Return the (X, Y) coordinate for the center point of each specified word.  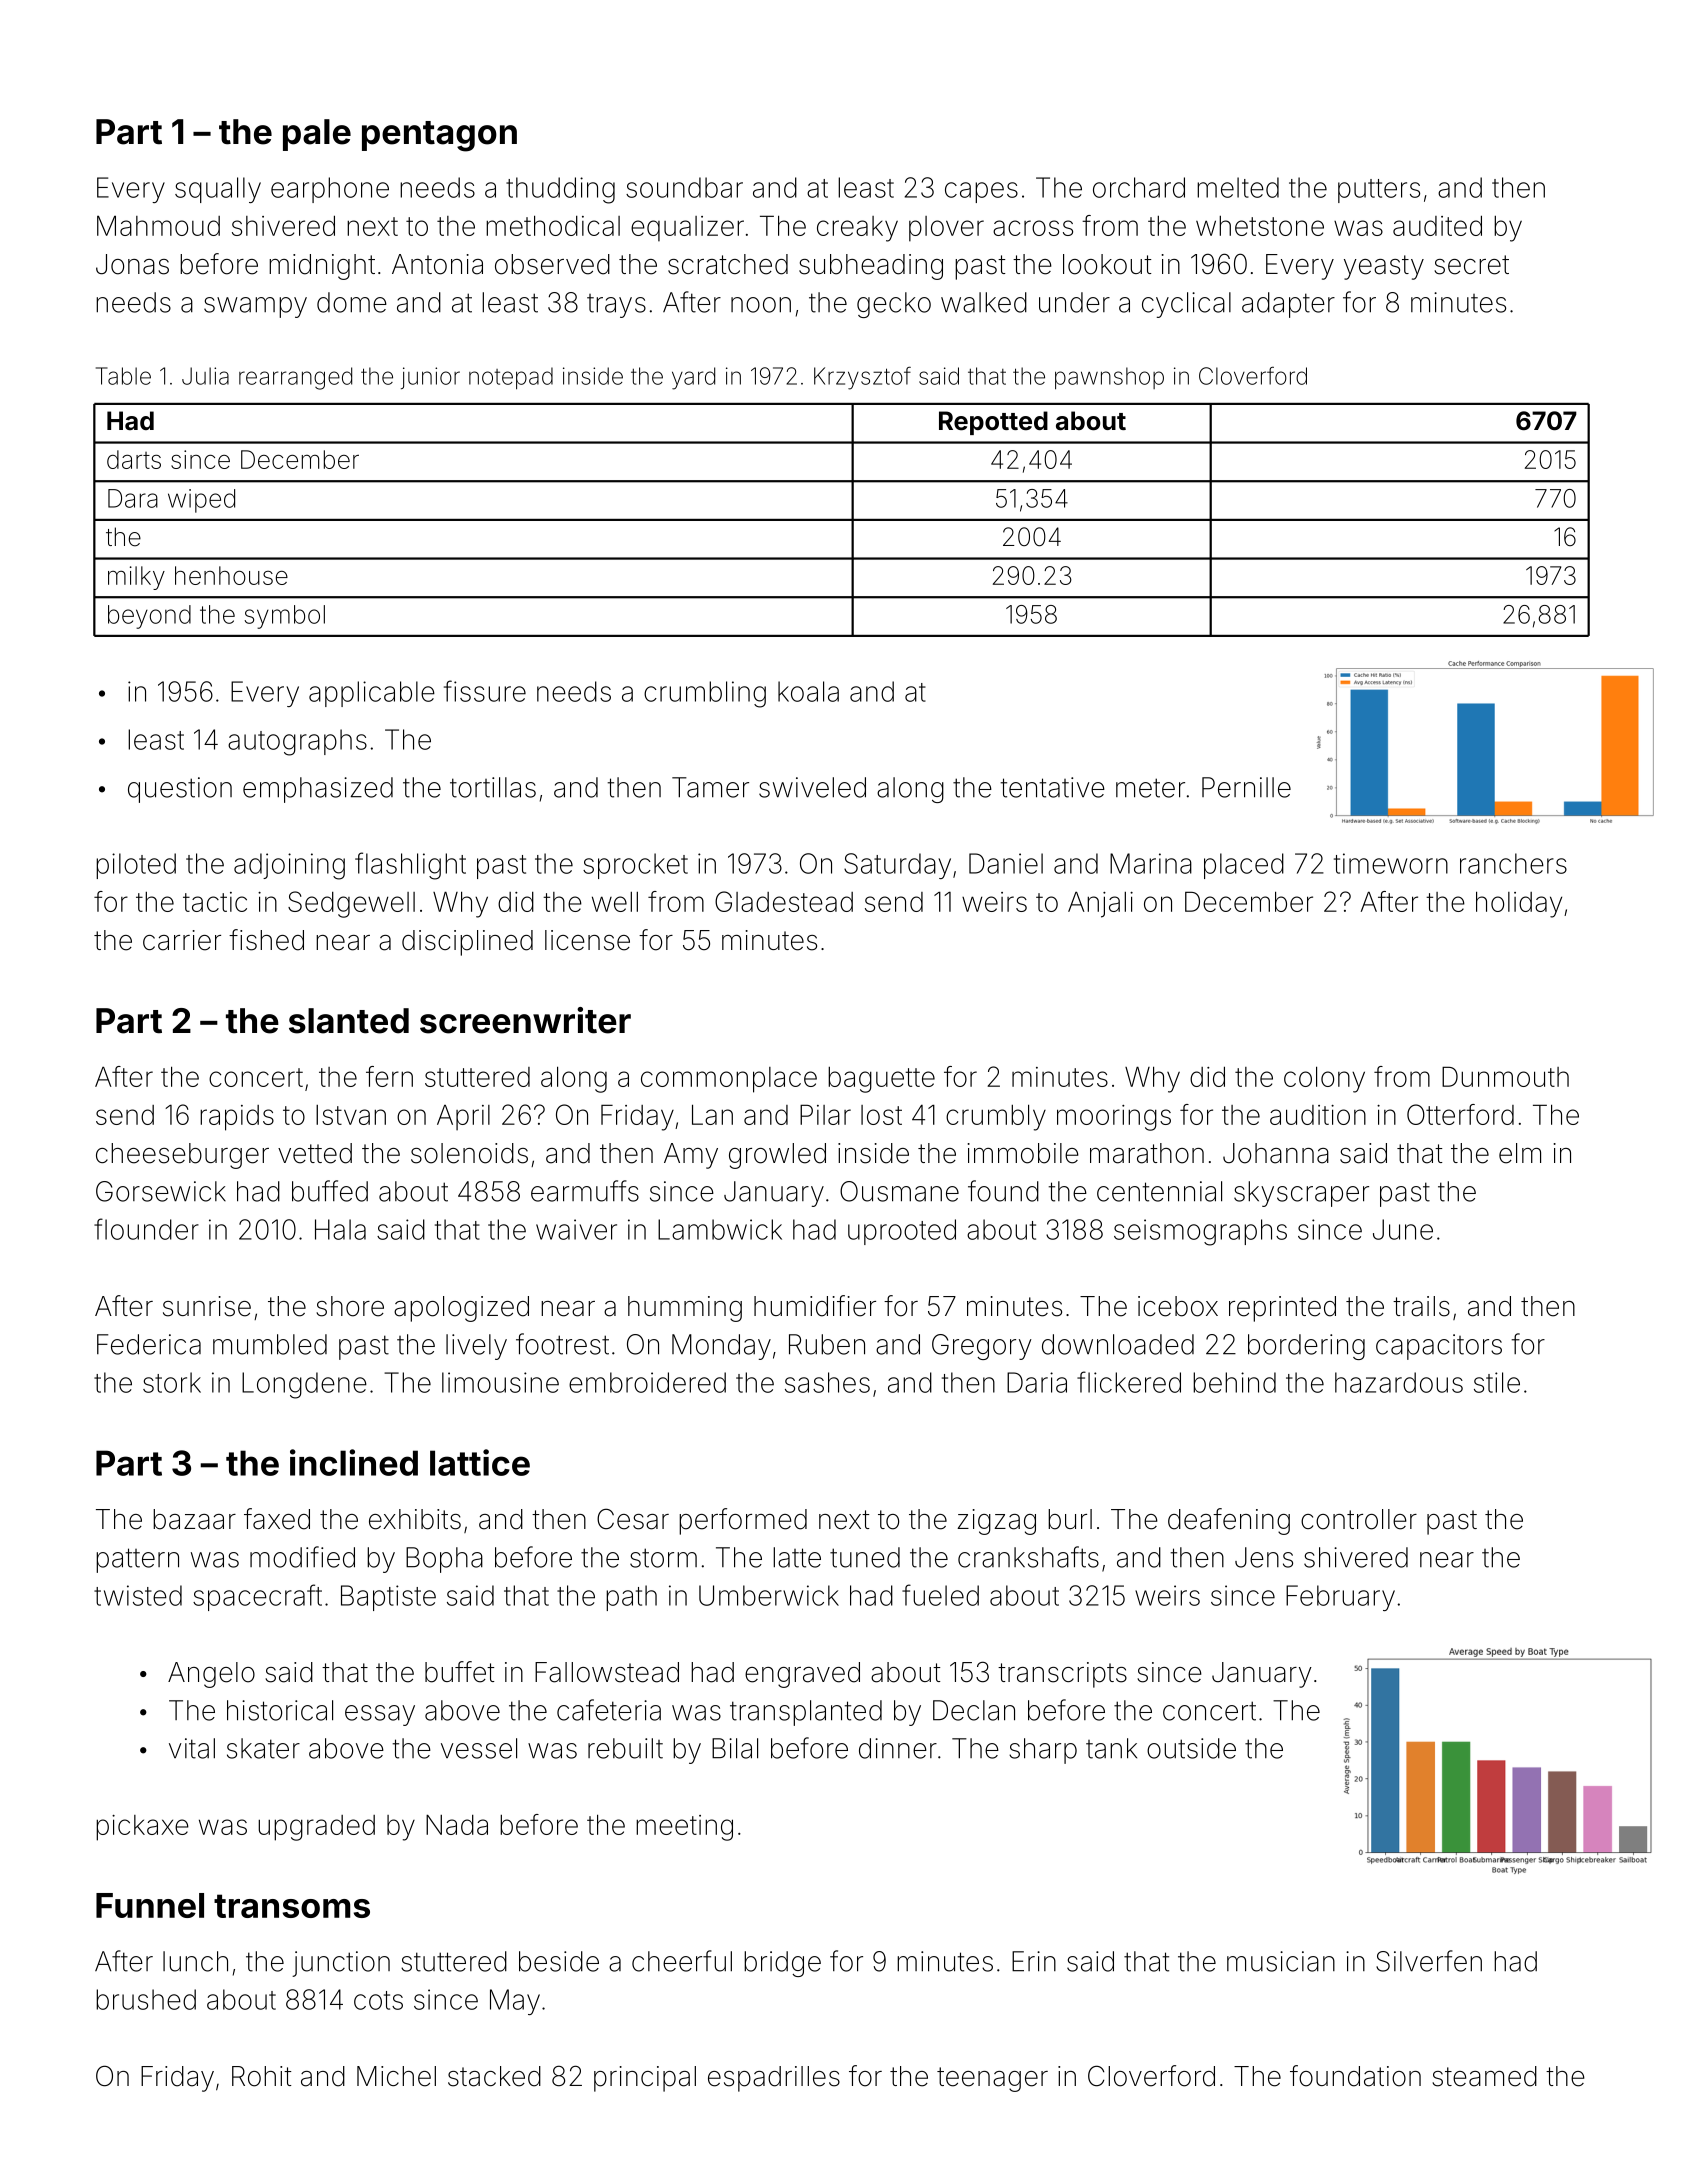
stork (172, 1382)
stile (1497, 1382)
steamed (1484, 2076)
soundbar (684, 187)
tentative (1052, 787)
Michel (396, 2076)
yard (693, 378)
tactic (215, 902)
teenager (992, 2079)
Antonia (437, 264)
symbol (284, 617)
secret (1471, 265)
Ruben (827, 1344)
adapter (1288, 305)
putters (1379, 191)
